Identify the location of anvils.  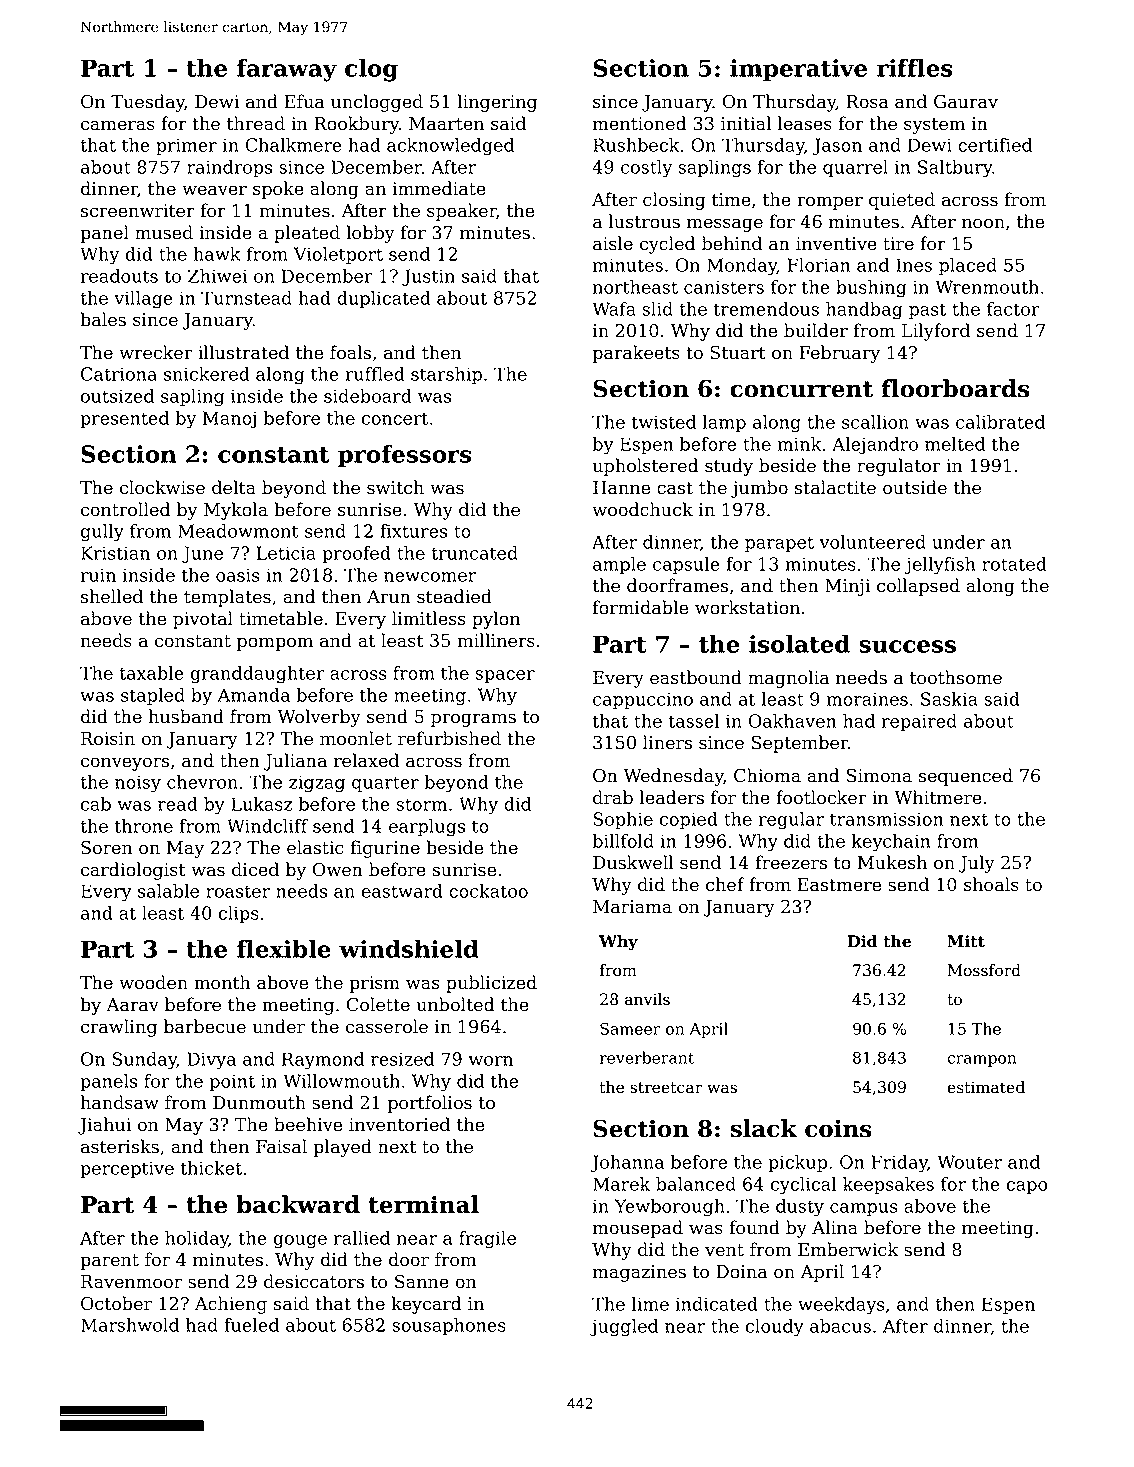
(647, 999).
